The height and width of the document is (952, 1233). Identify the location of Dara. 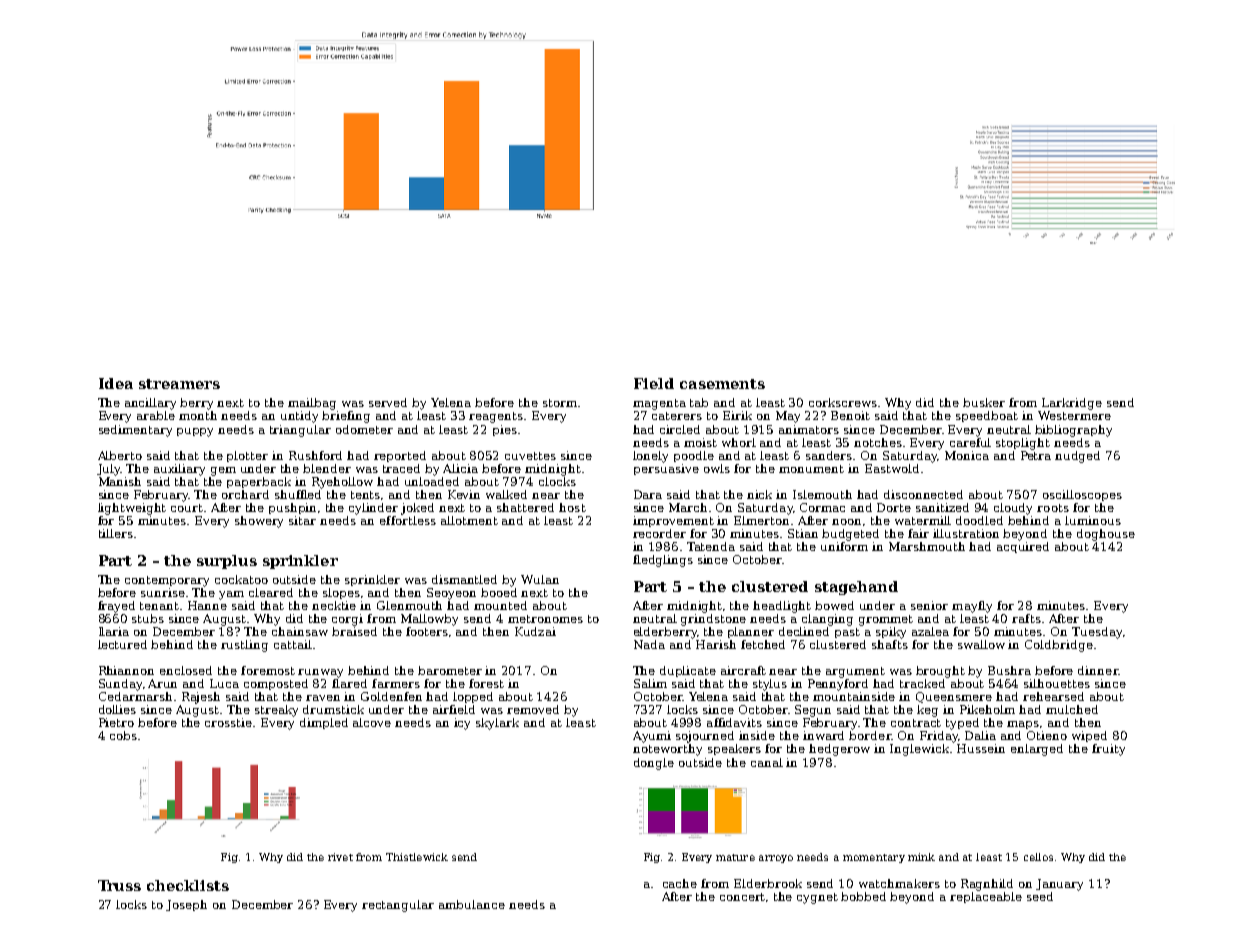
(648, 494).
